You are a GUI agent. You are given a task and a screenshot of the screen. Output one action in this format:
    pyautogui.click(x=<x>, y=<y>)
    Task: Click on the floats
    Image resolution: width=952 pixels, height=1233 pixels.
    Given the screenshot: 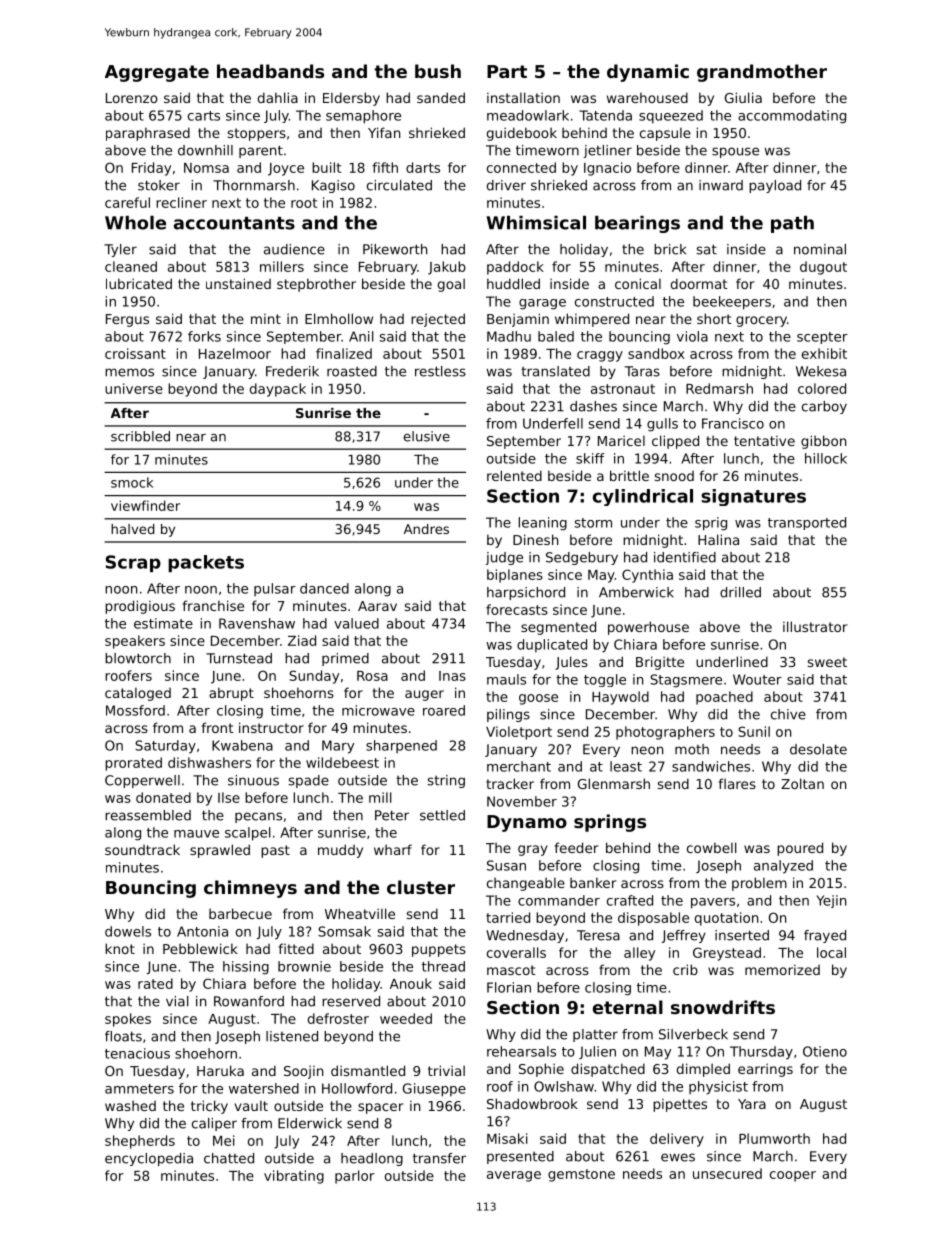 What is the action you would take?
    pyautogui.click(x=123, y=1036)
